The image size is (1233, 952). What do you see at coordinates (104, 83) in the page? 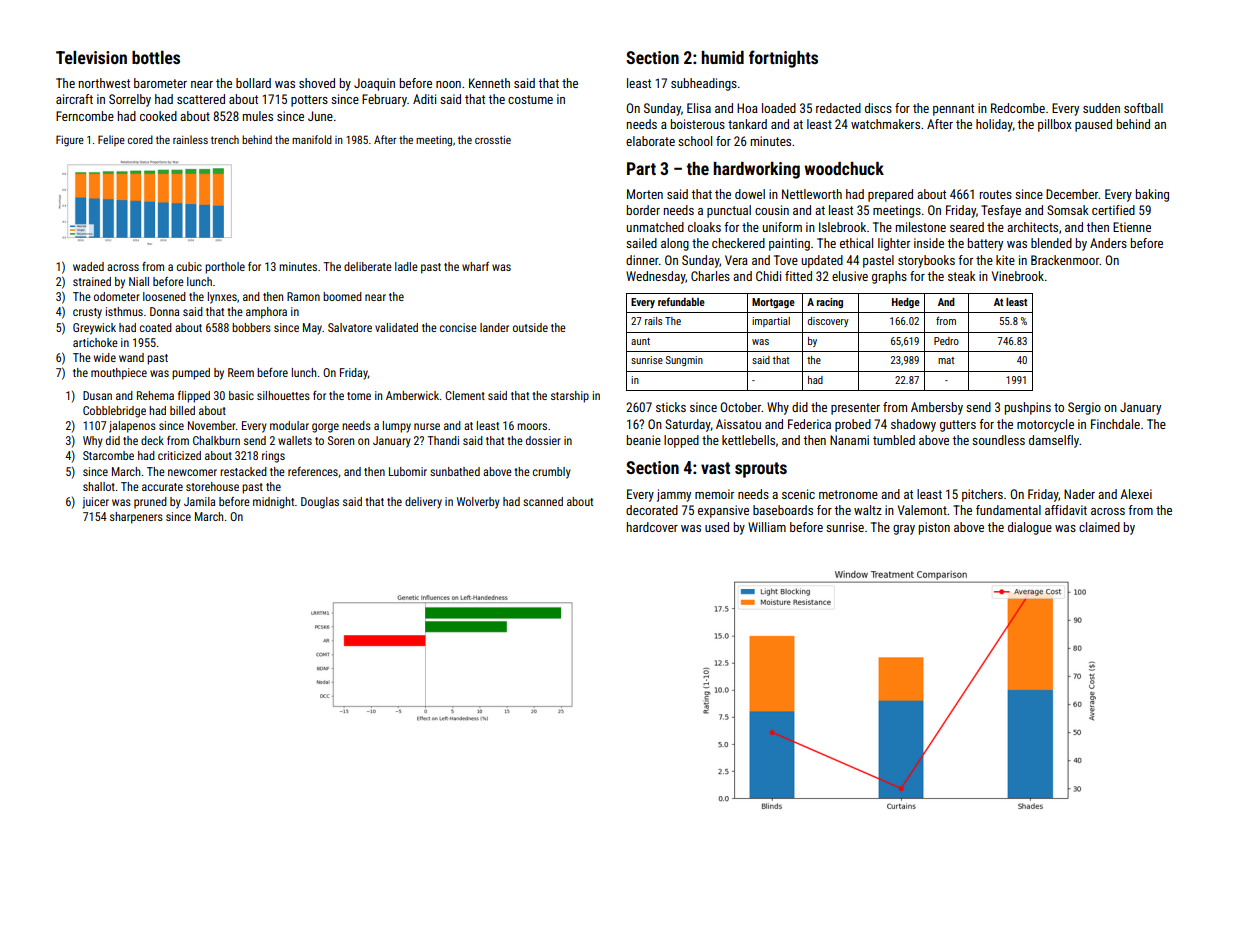
I see `northwest` at bounding box center [104, 83].
